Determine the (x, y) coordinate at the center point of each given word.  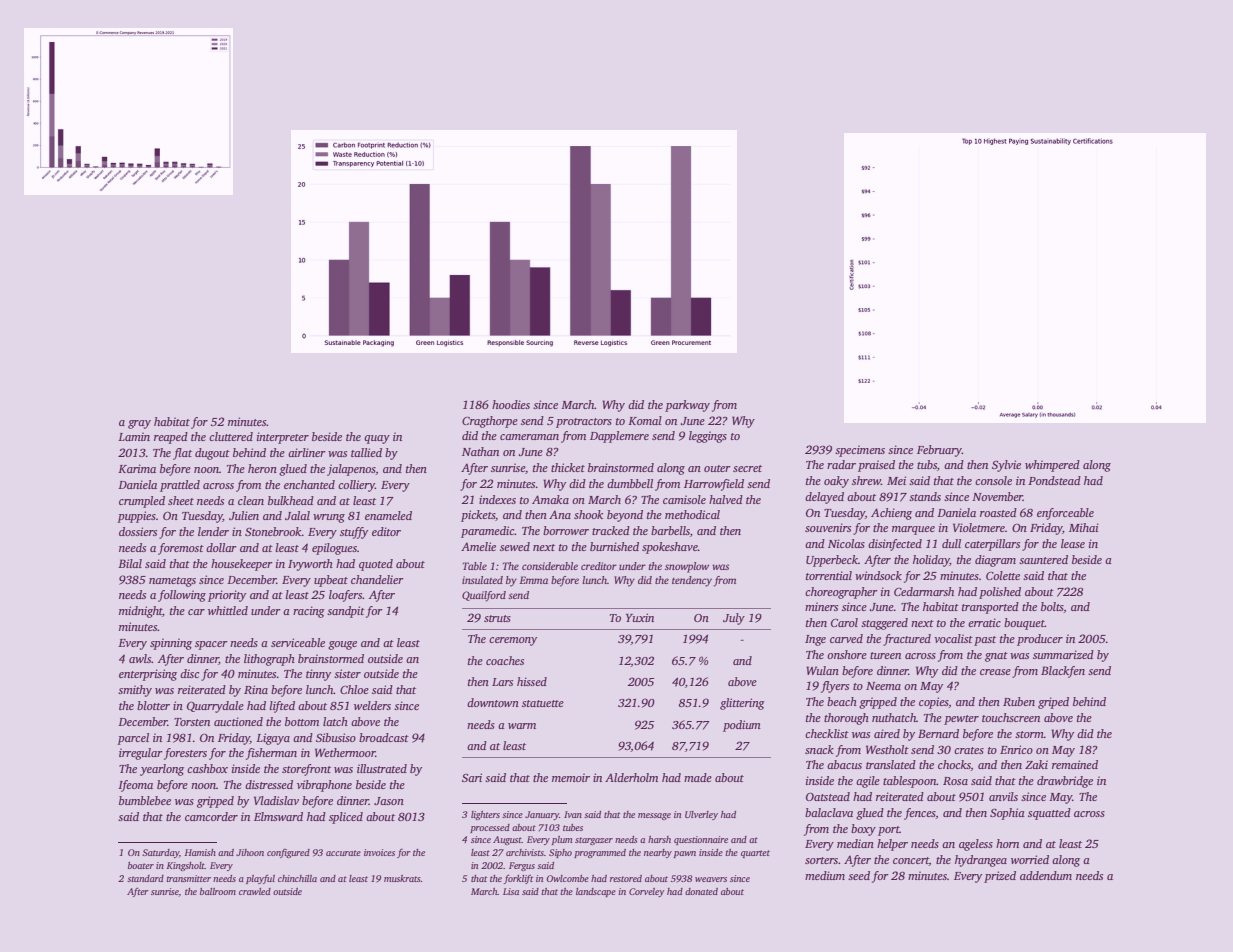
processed (490, 828)
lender (213, 531)
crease (995, 672)
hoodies (511, 404)
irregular (141, 754)
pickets (478, 516)
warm (522, 726)
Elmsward (278, 816)
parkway (687, 406)
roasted (998, 512)
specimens (860, 451)
